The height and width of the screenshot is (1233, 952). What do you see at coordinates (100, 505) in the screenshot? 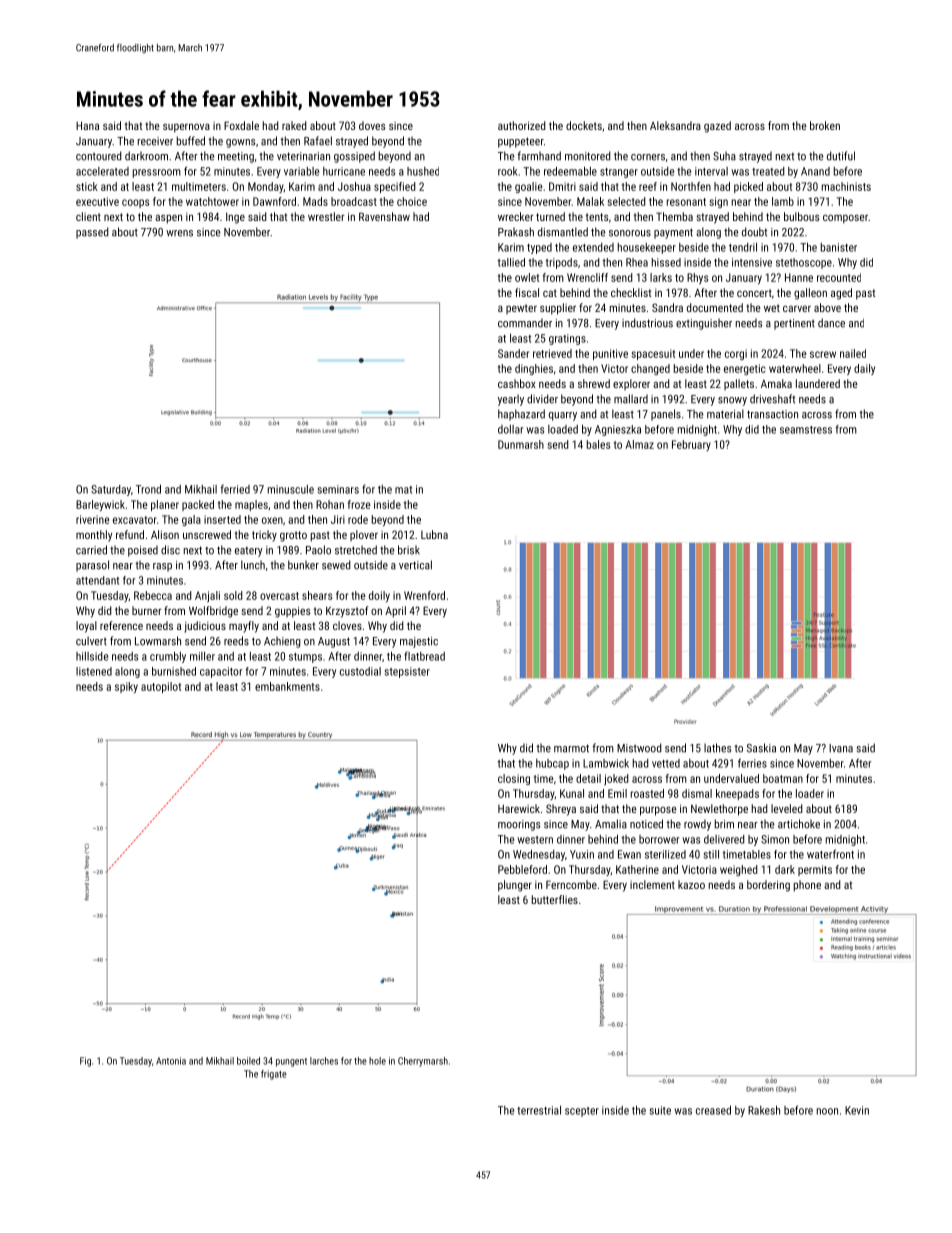
I see `Barleywick` at bounding box center [100, 505].
